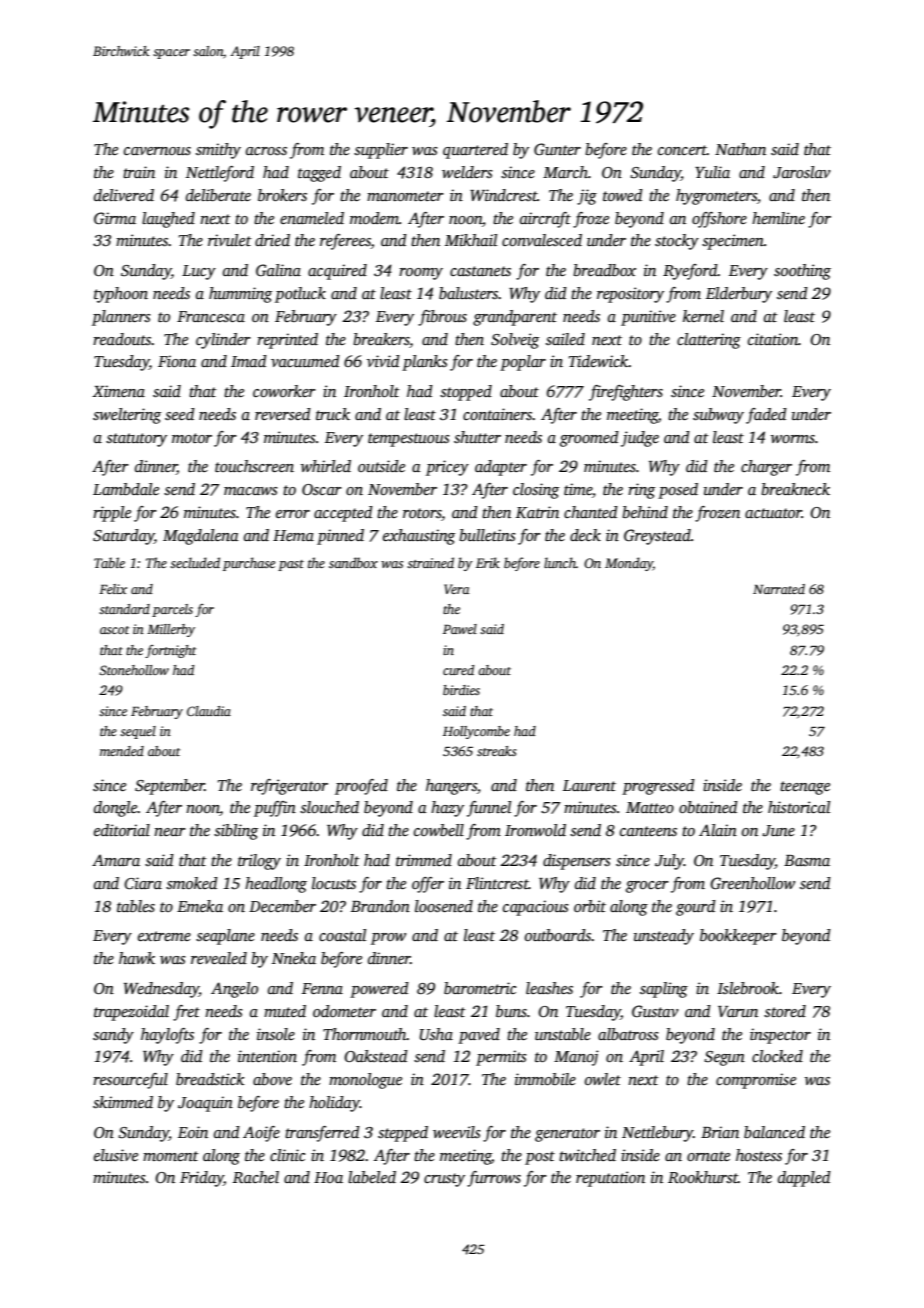 This screenshot has height=1308, width=924. I want to click on Nathan, so click(740, 149).
